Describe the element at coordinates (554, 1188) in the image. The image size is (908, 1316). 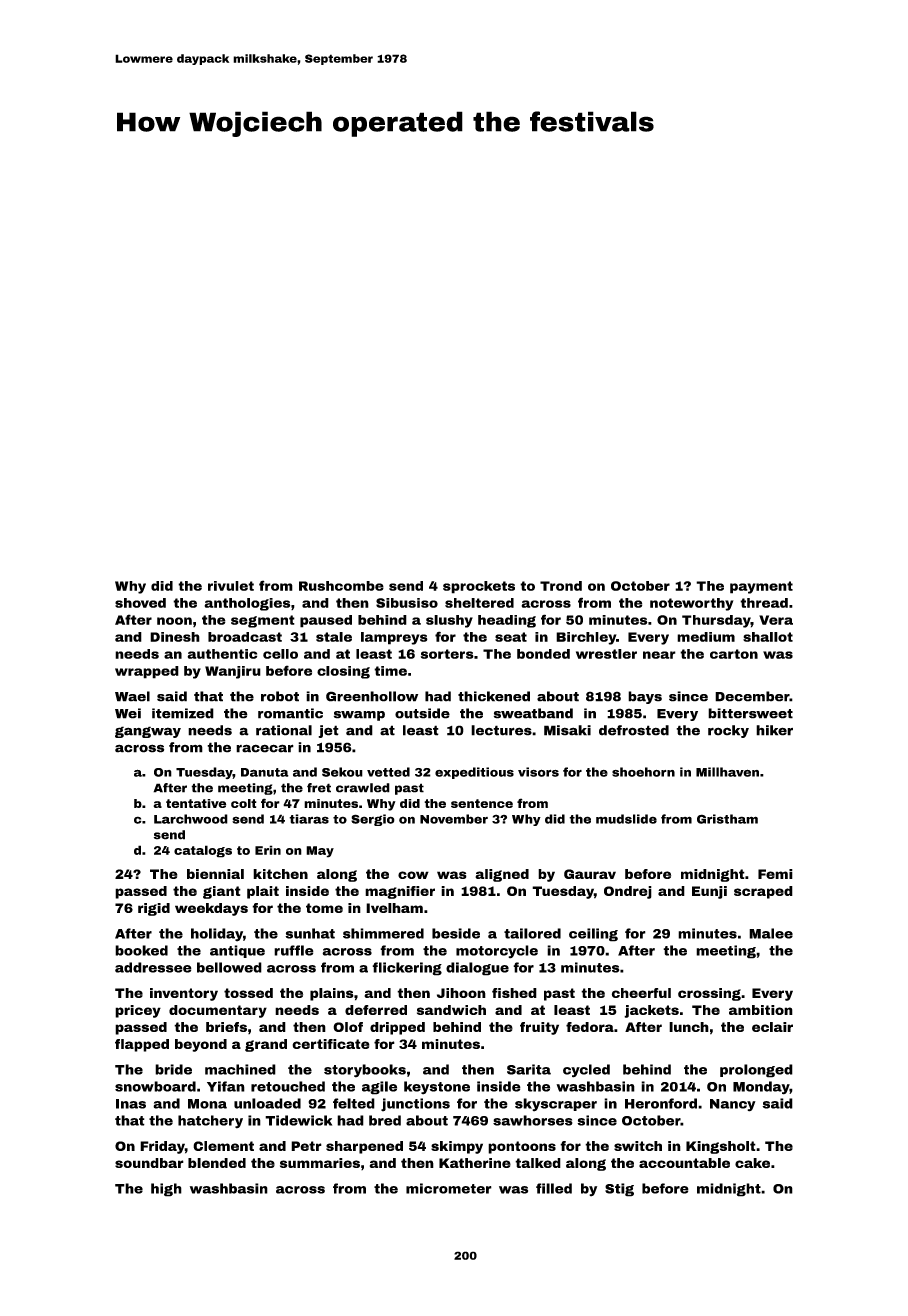
I see `filled` at that location.
